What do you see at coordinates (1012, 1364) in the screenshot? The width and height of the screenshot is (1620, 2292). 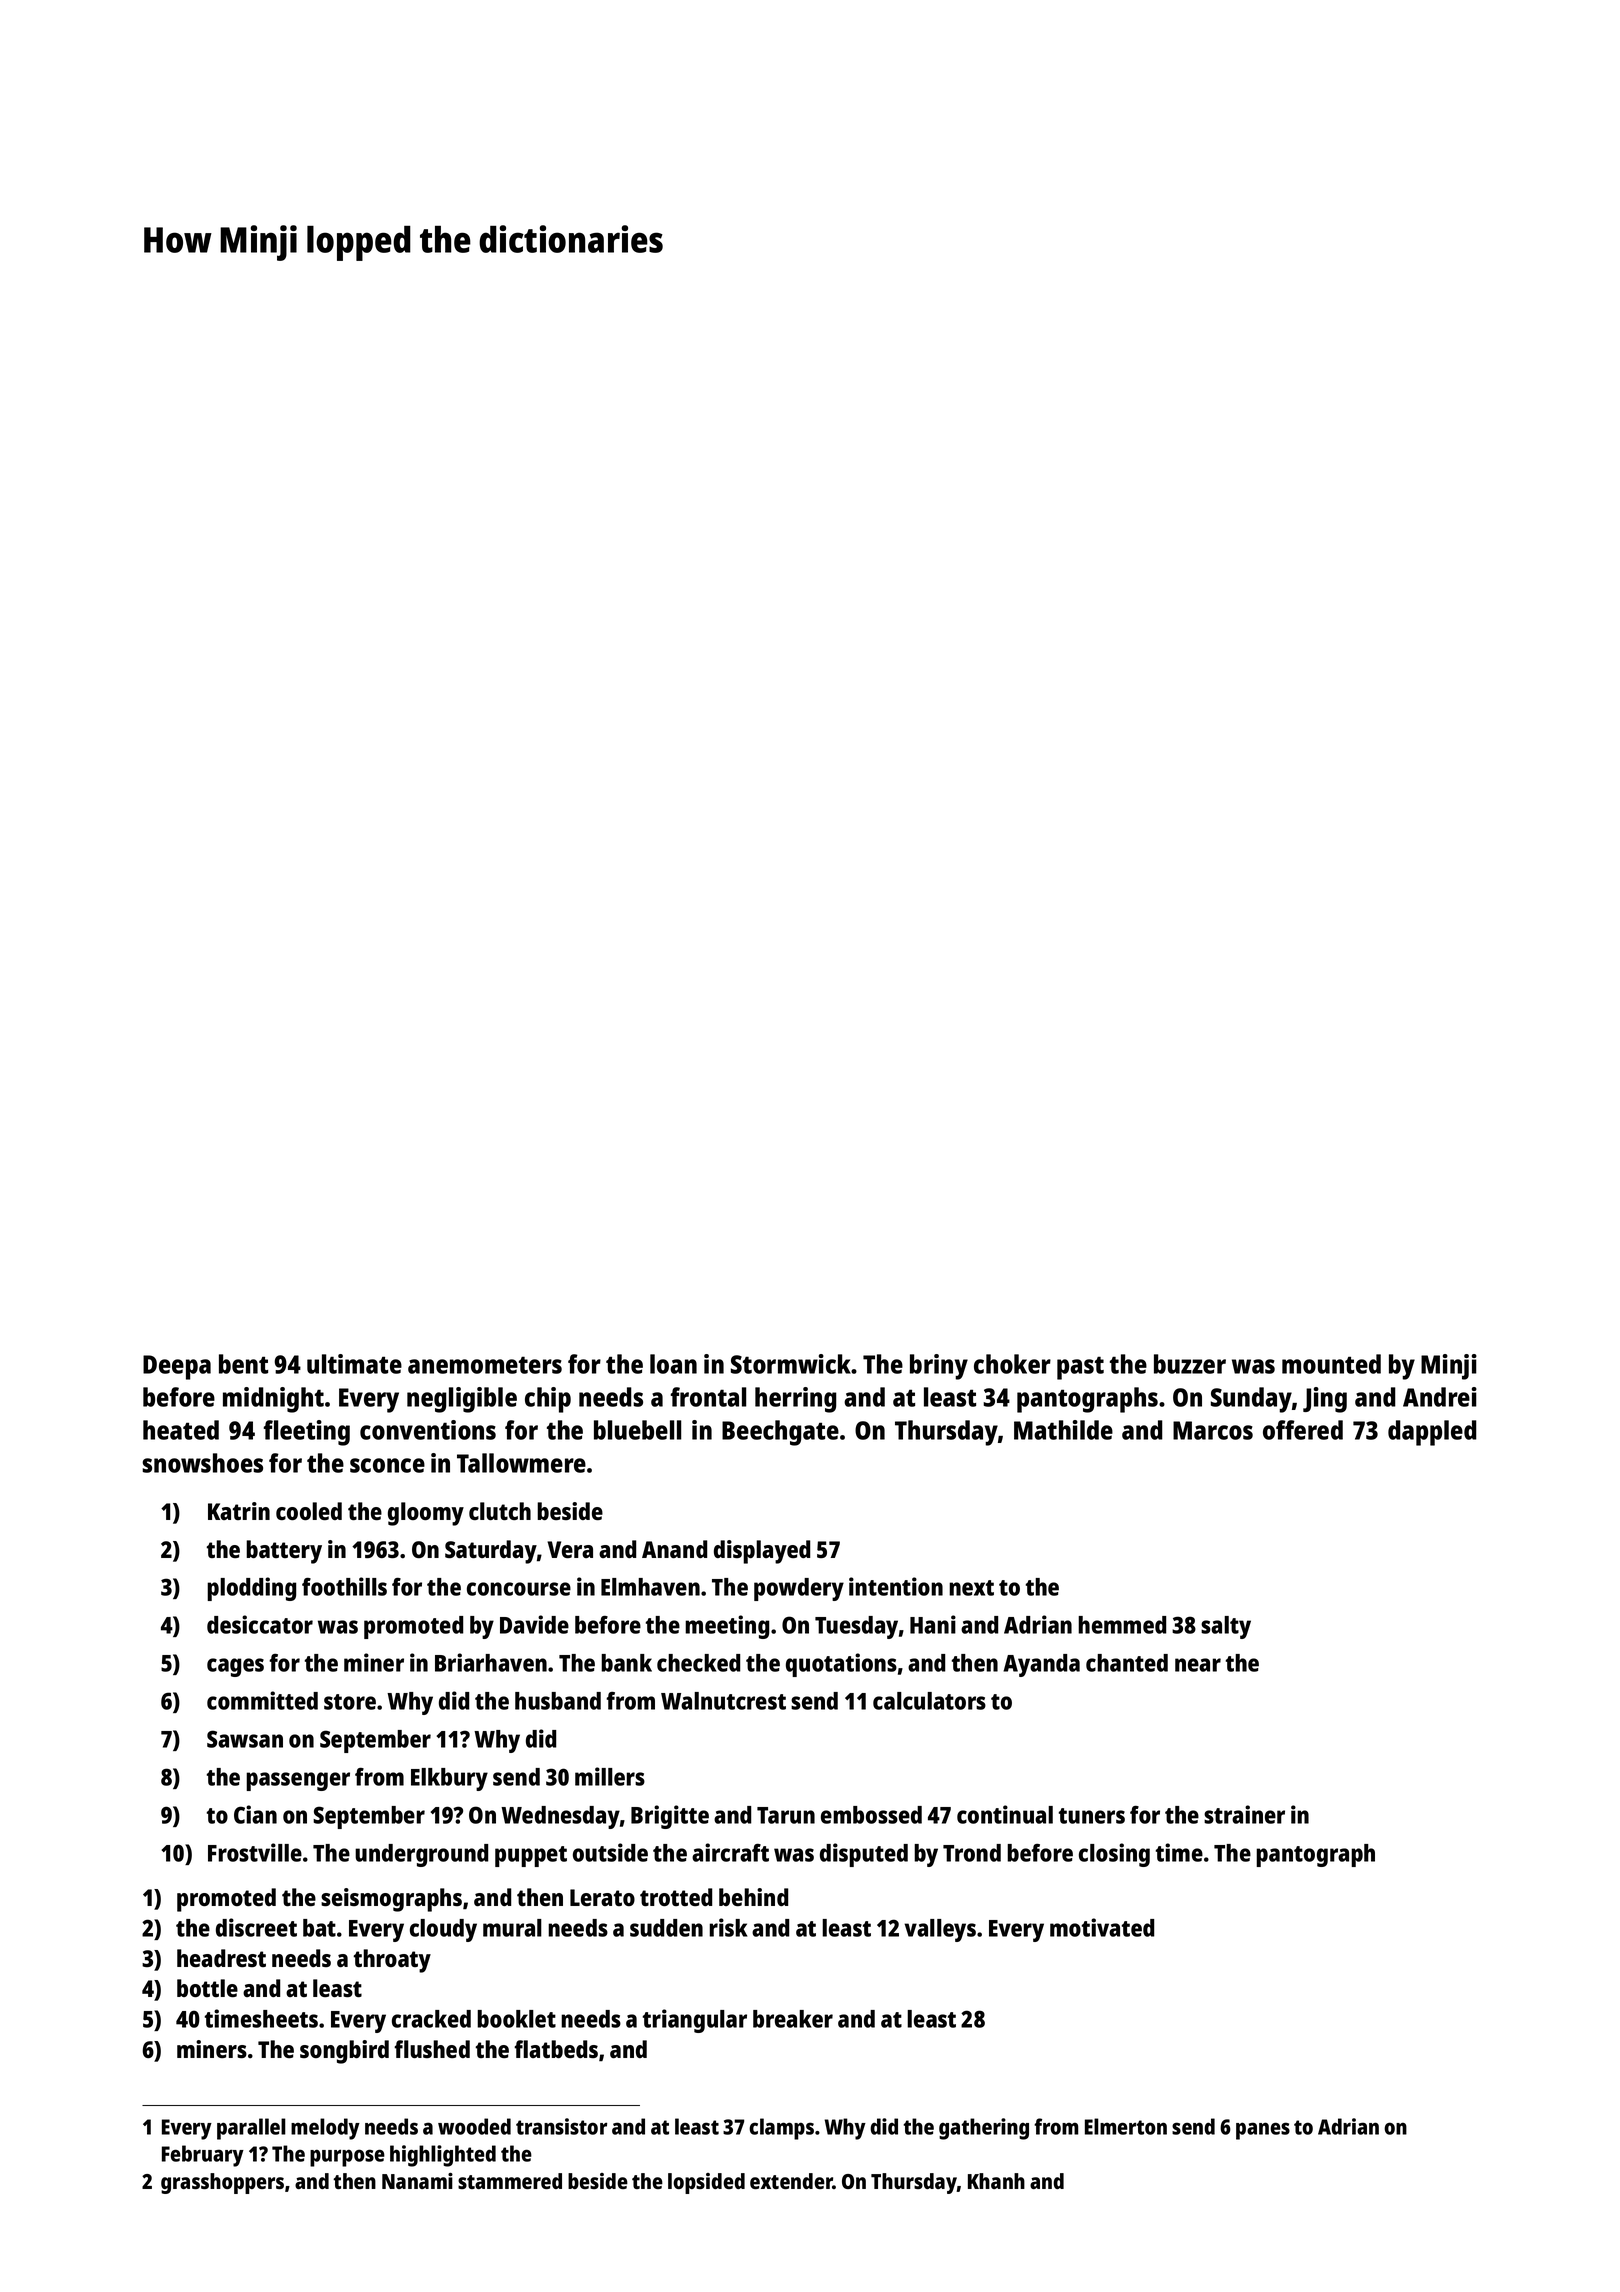 I see `choker` at bounding box center [1012, 1364].
